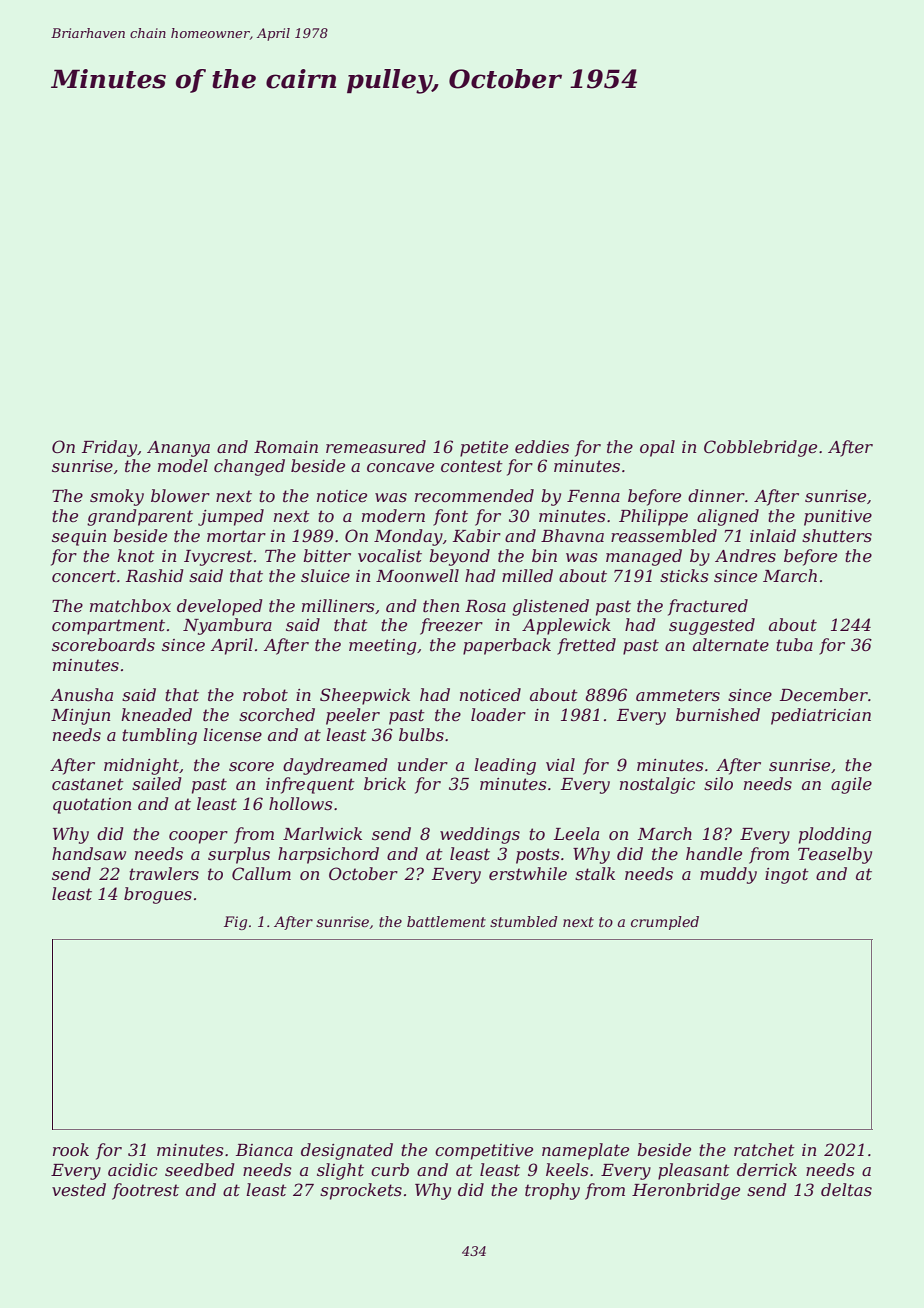 The image size is (924, 1308). What do you see at coordinates (821, 716) in the image?
I see `pediatrician` at bounding box center [821, 716].
